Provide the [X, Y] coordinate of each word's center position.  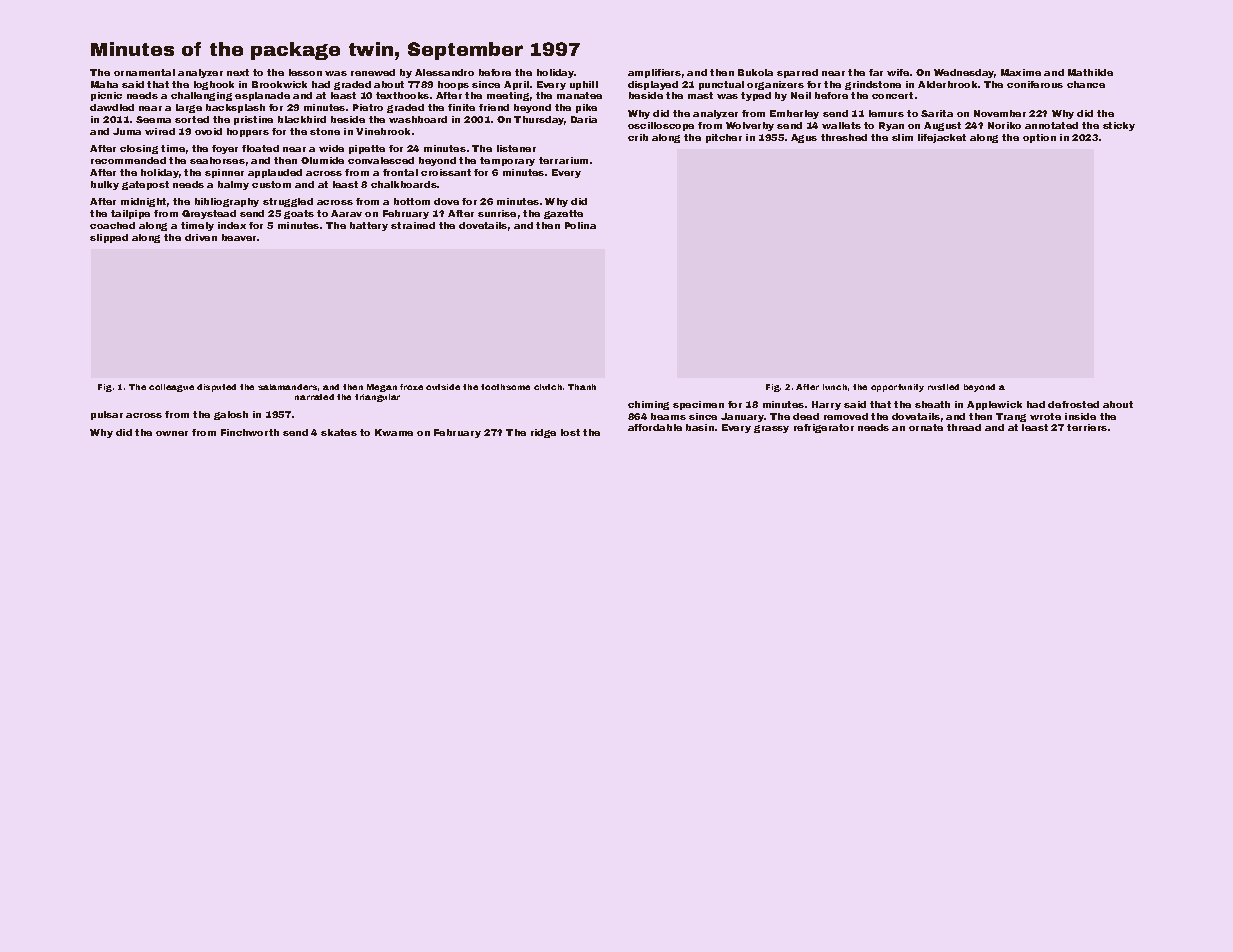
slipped [109, 238]
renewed [373, 72]
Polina [580, 225]
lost [570, 432]
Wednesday [964, 73]
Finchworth [250, 432]
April [516, 85]
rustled [943, 387]
